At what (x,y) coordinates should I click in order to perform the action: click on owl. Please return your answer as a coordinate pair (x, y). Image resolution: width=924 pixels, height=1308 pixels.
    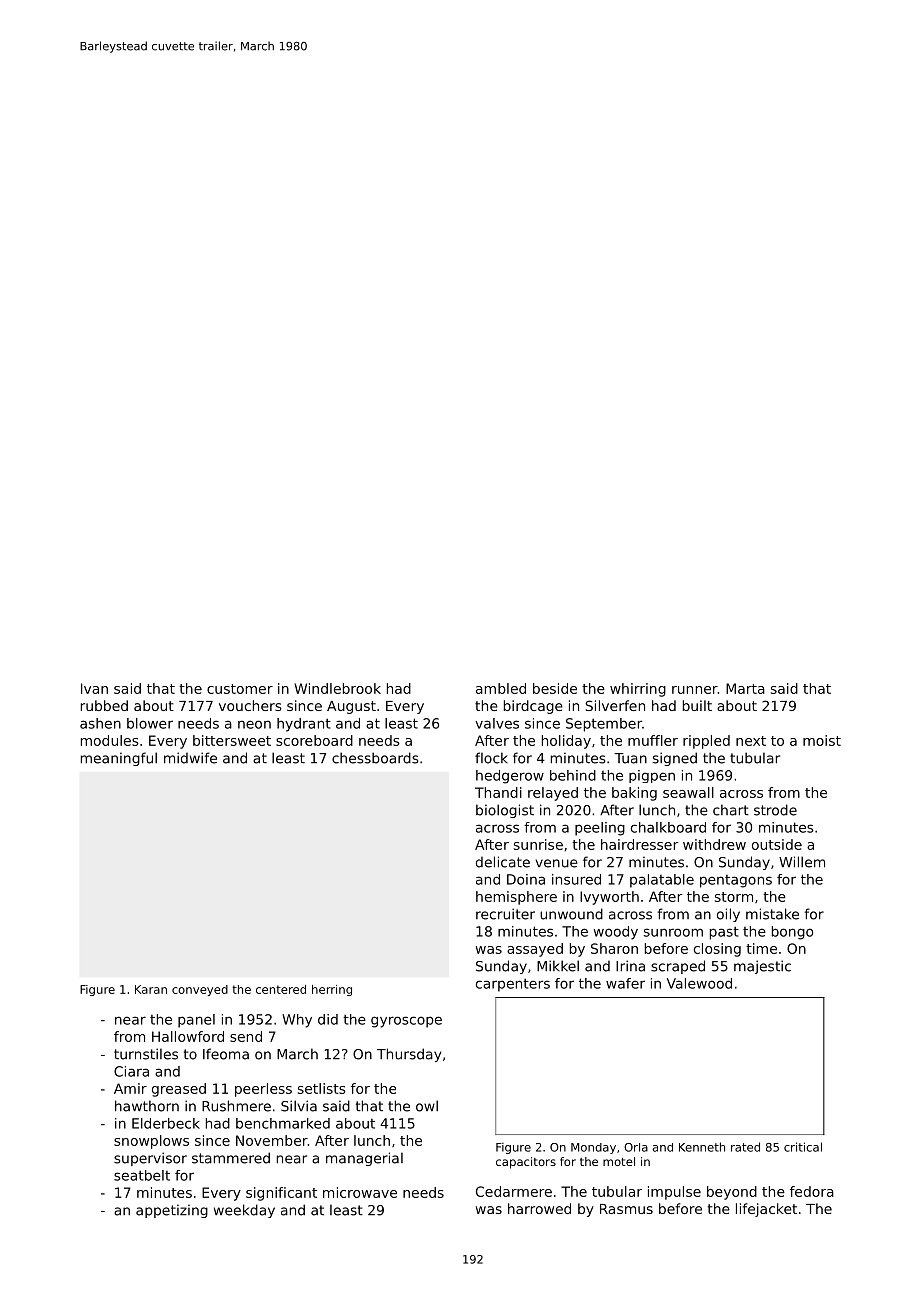
    Looking at the image, I should click on (427, 1106).
